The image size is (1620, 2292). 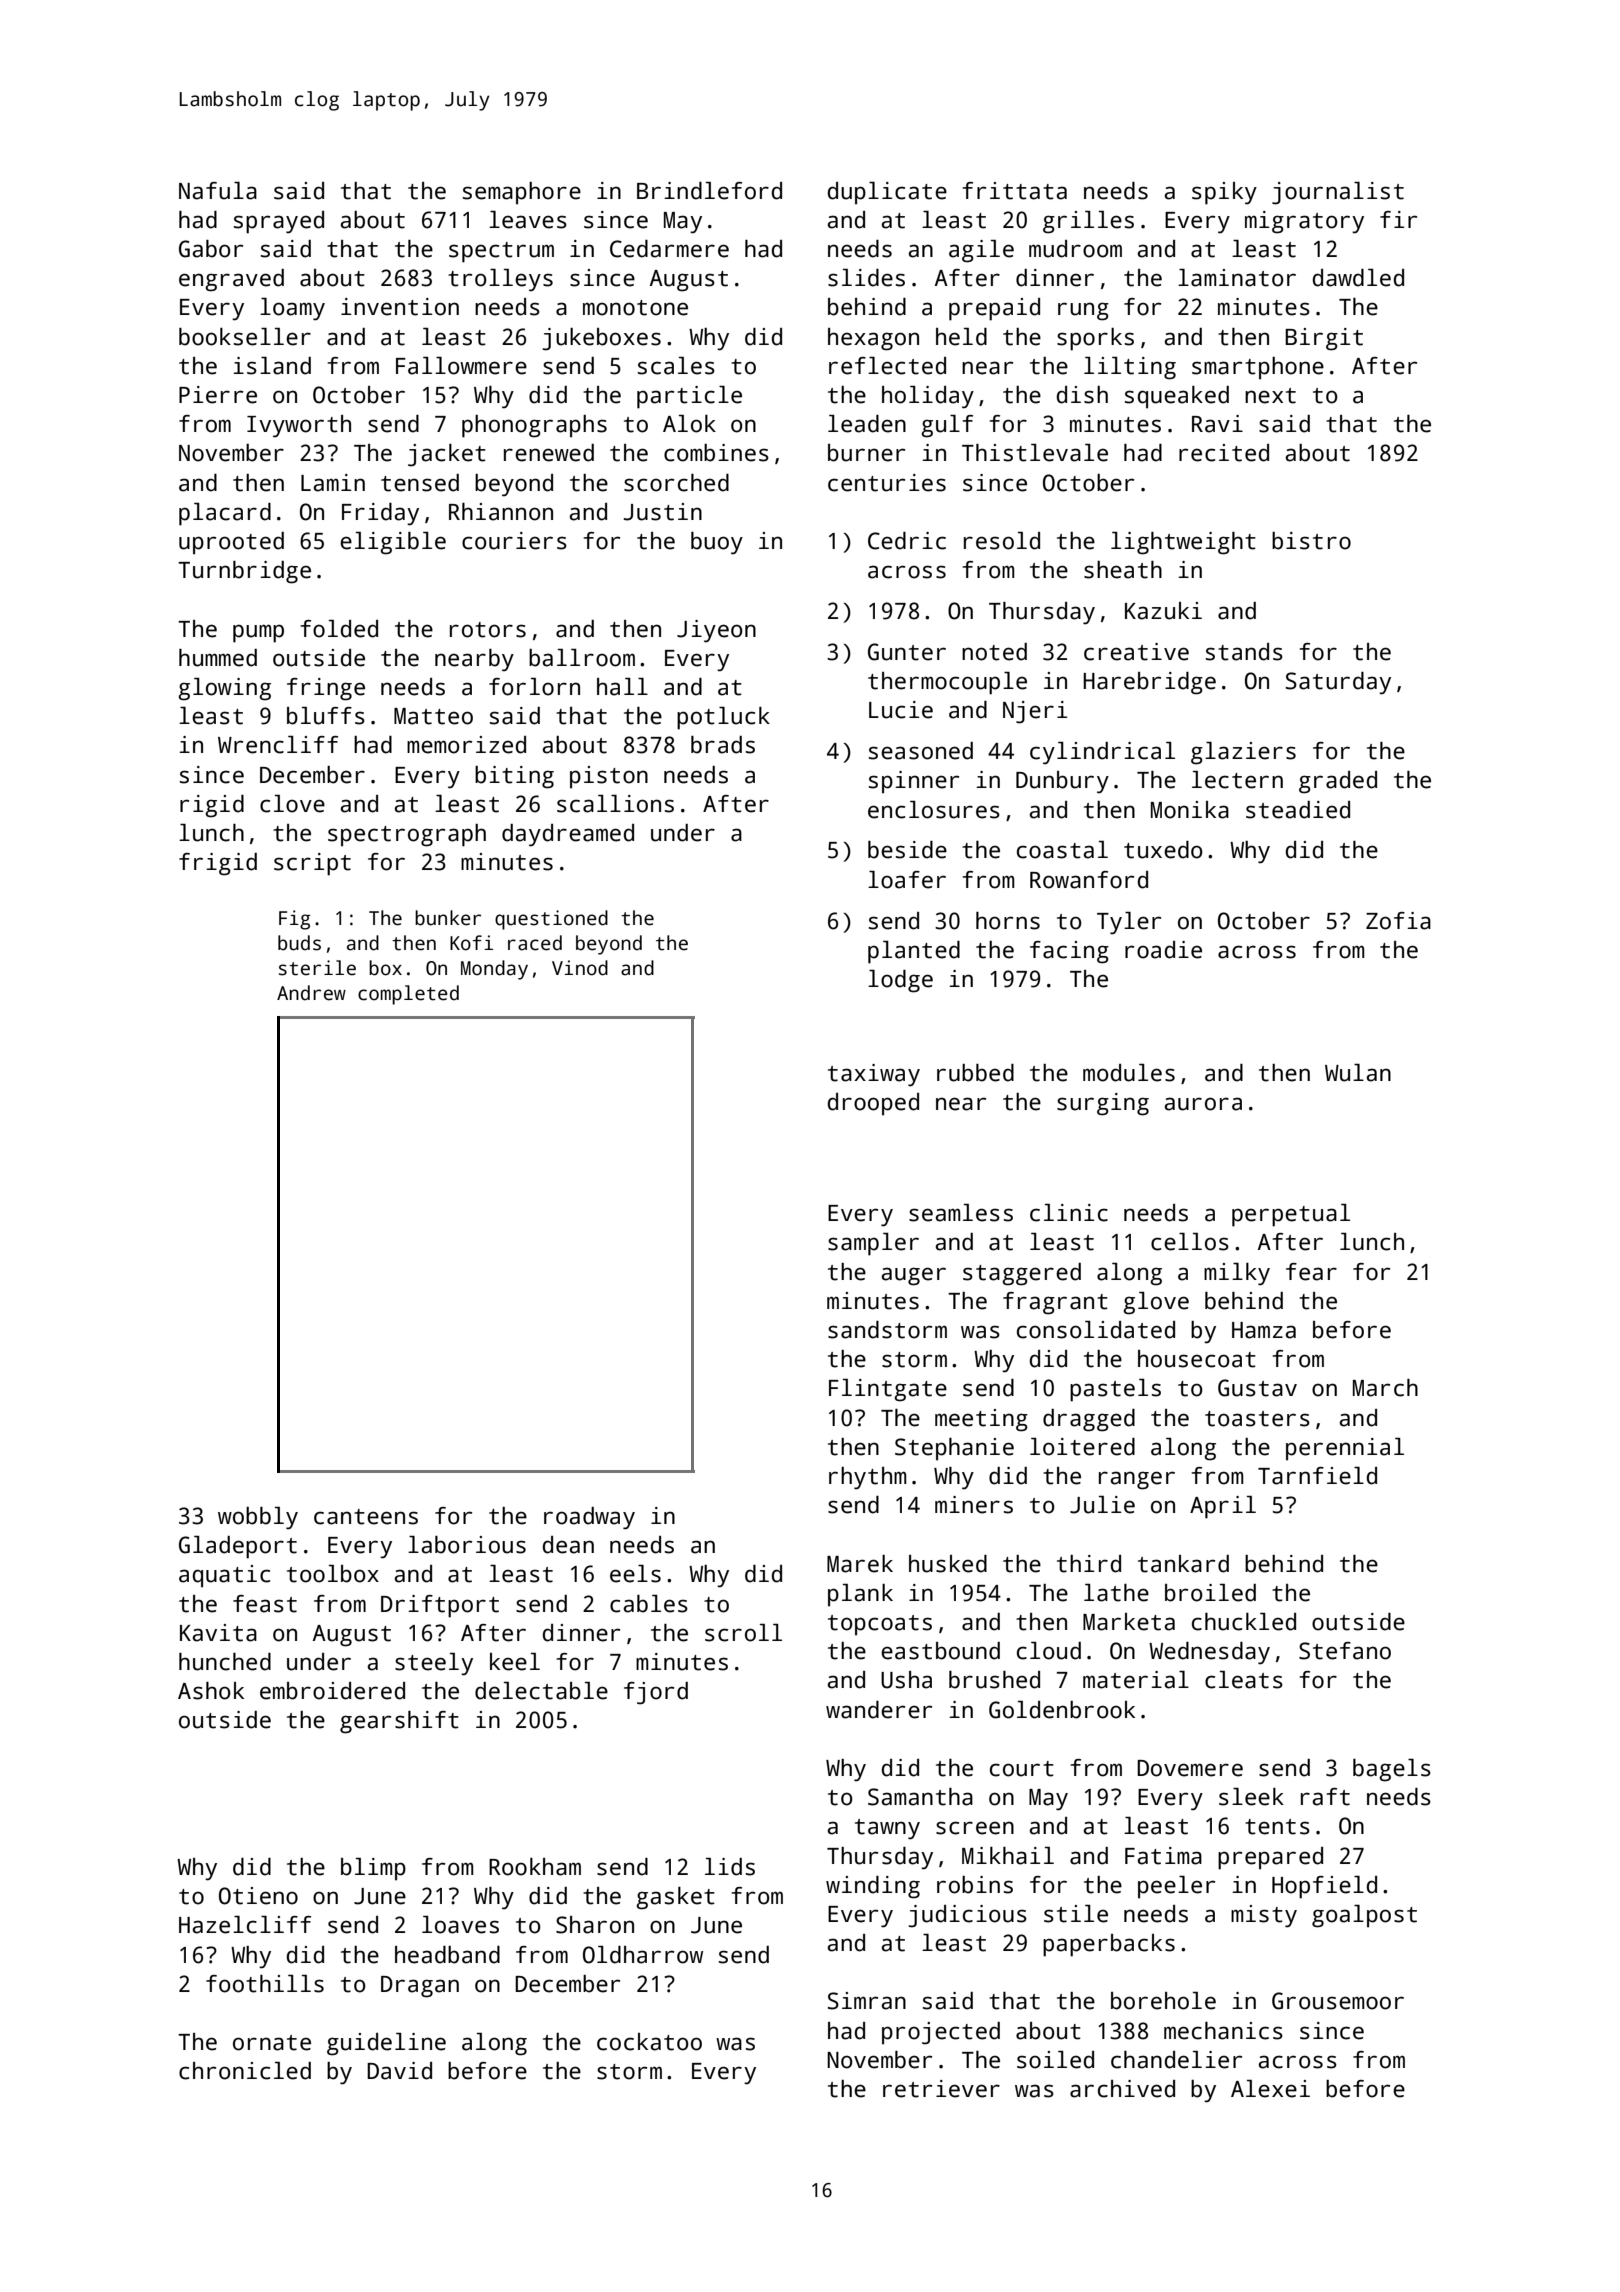 I want to click on ornate, so click(x=272, y=2043).
